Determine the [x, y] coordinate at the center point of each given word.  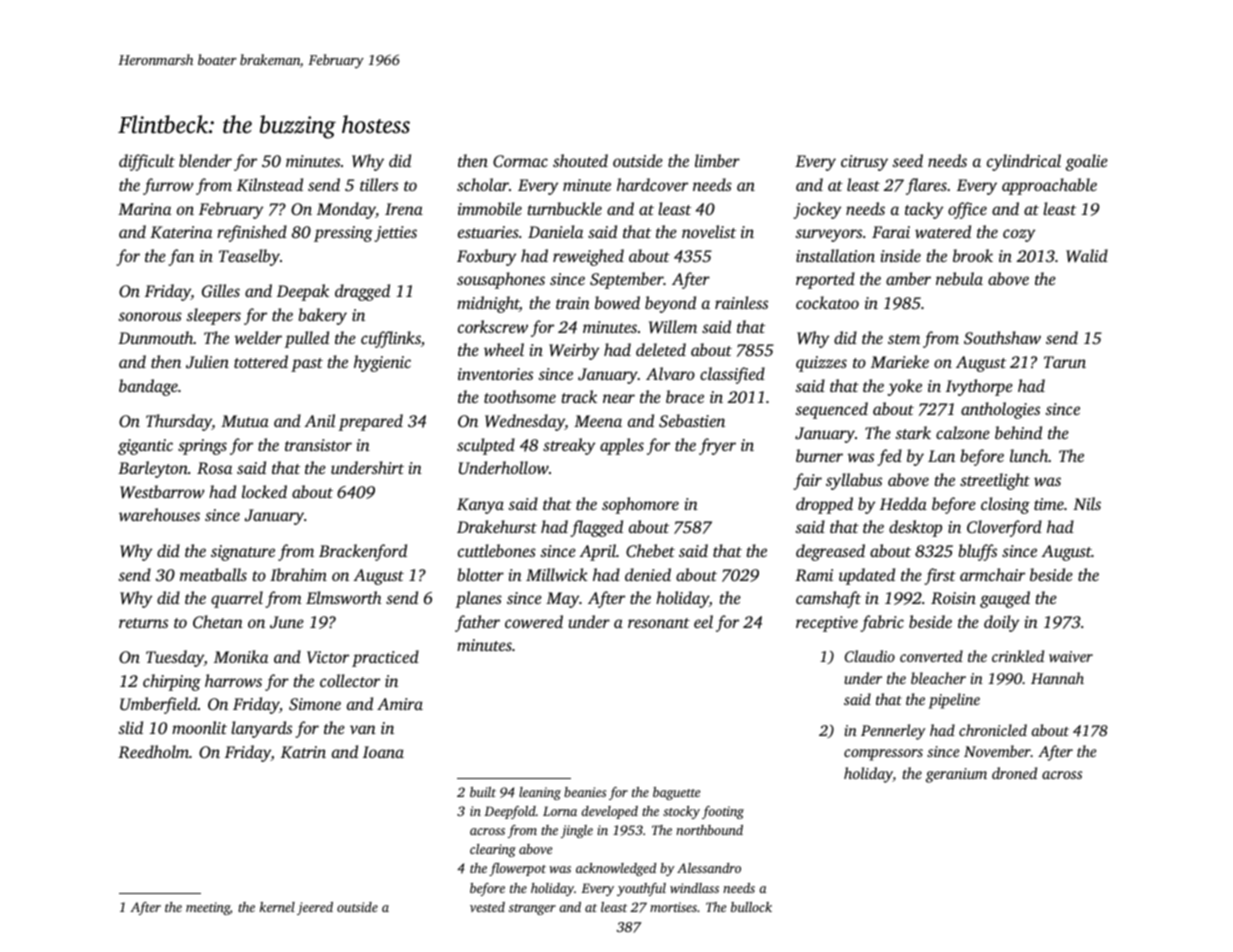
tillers [379, 184]
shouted [580, 160]
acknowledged [616, 869]
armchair [992, 574]
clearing [493, 850]
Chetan [218, 622]
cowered [534, 621]
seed [907, 160]
